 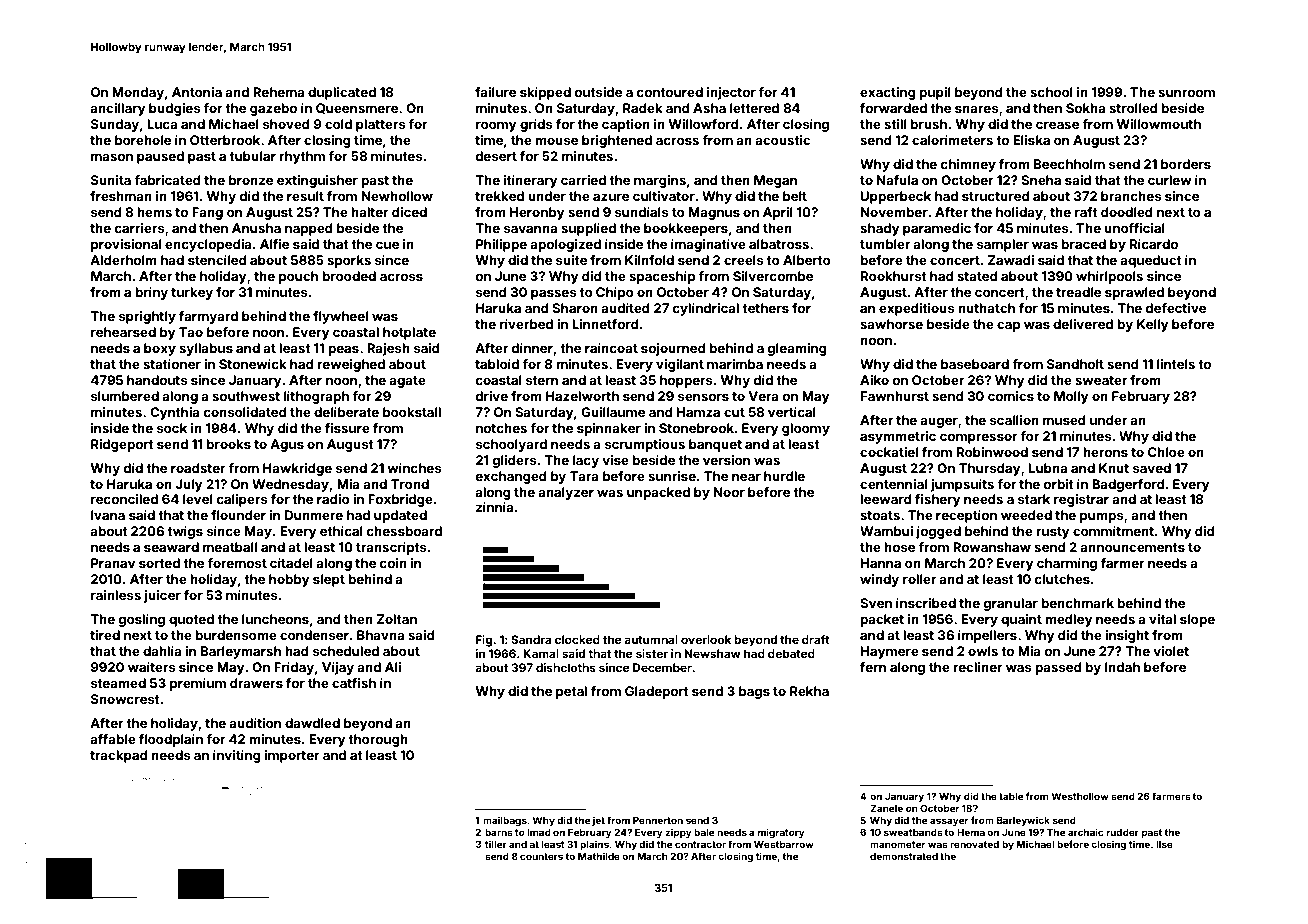 What do you see at coordinates (807, 260) in the document?
I see `Alberto` at bounding box center [807, 260].
